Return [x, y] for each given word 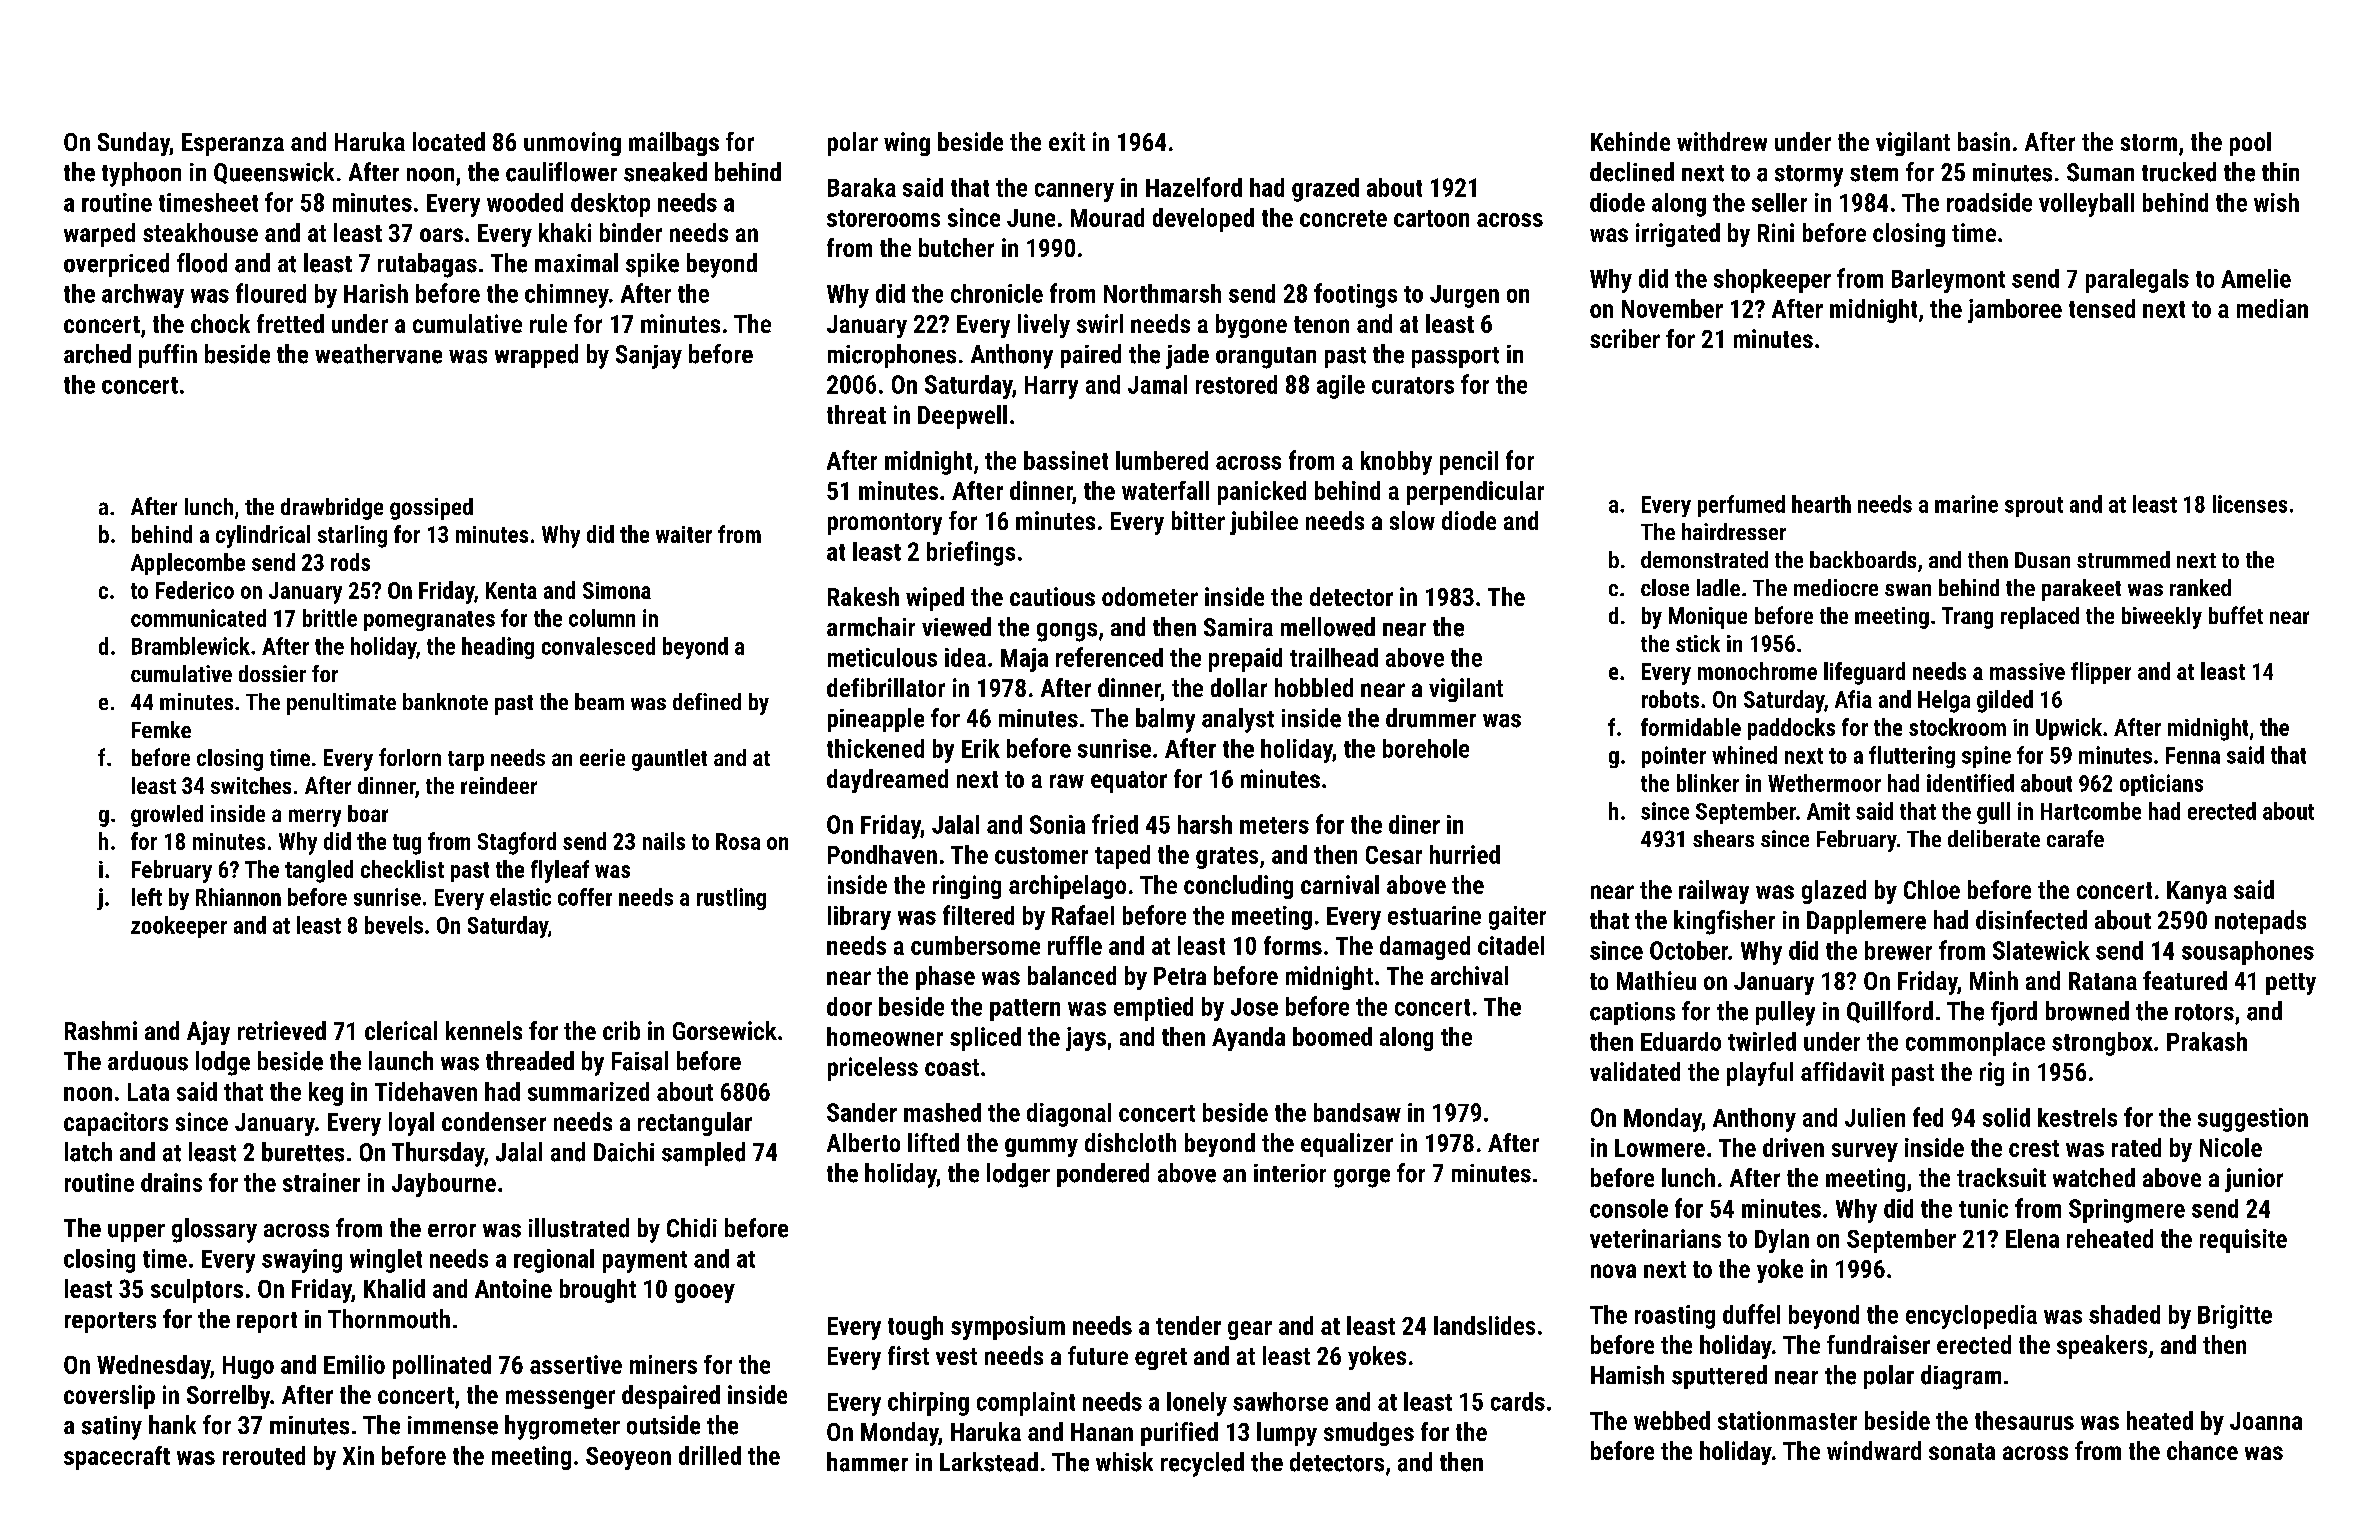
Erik [981, 748]
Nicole [2231, 1147]
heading [498, 648]
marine [1966, 504]
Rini [1776, 232]
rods [350, 562]
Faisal [640, 1061]
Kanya [2197, 892]
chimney [567, 296]
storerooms [883, 218]
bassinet [1066, 460]
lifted [933, 1142]
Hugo [248, 1367]
